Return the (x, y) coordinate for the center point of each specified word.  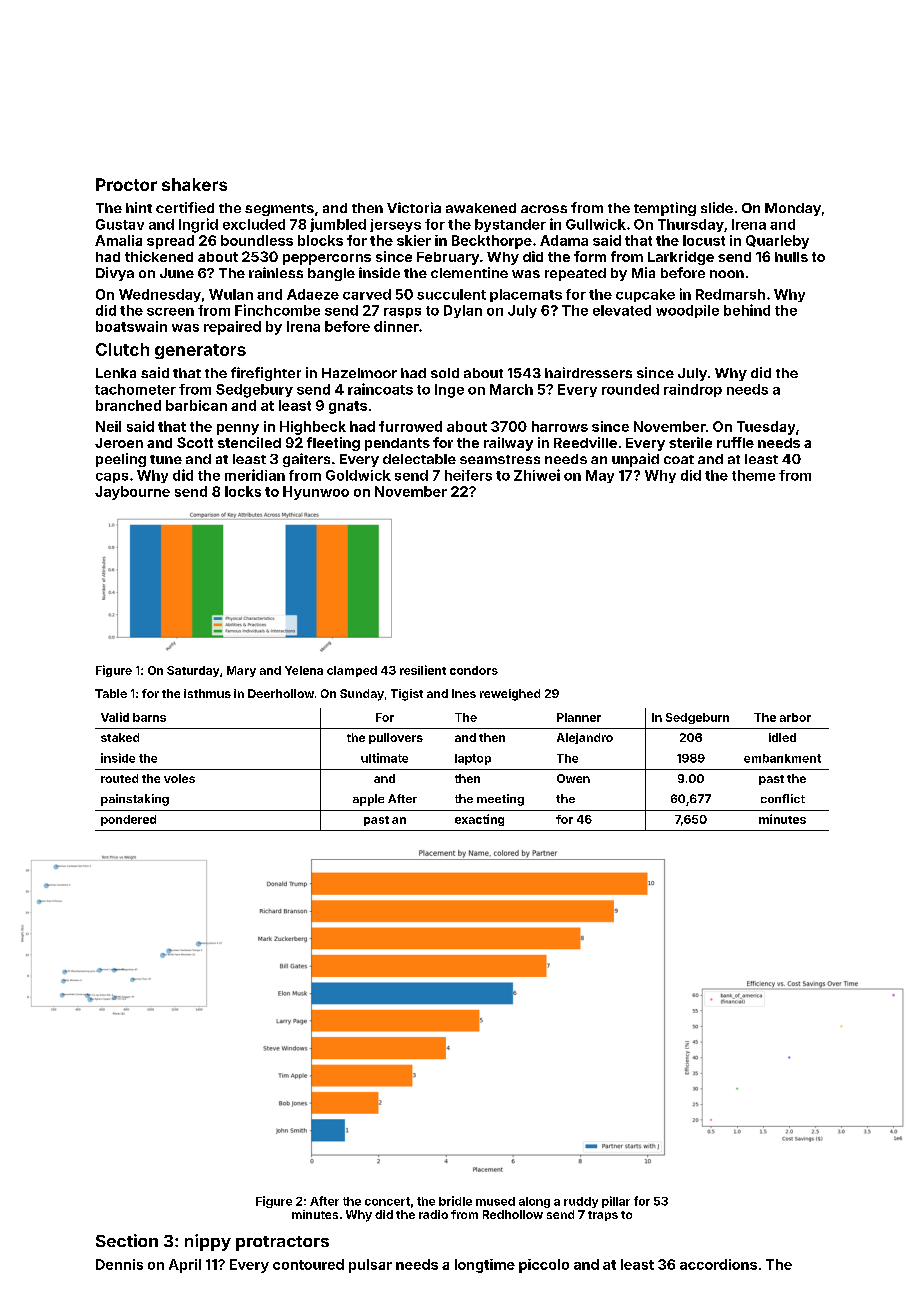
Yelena (304, 670)
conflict (783, 798)
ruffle (735, 442)
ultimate (384, 758)
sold (445, 373)
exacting (479, 820)
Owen (573, 778)
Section (127, 1240)
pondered (128, 820)
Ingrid (198, 225)
